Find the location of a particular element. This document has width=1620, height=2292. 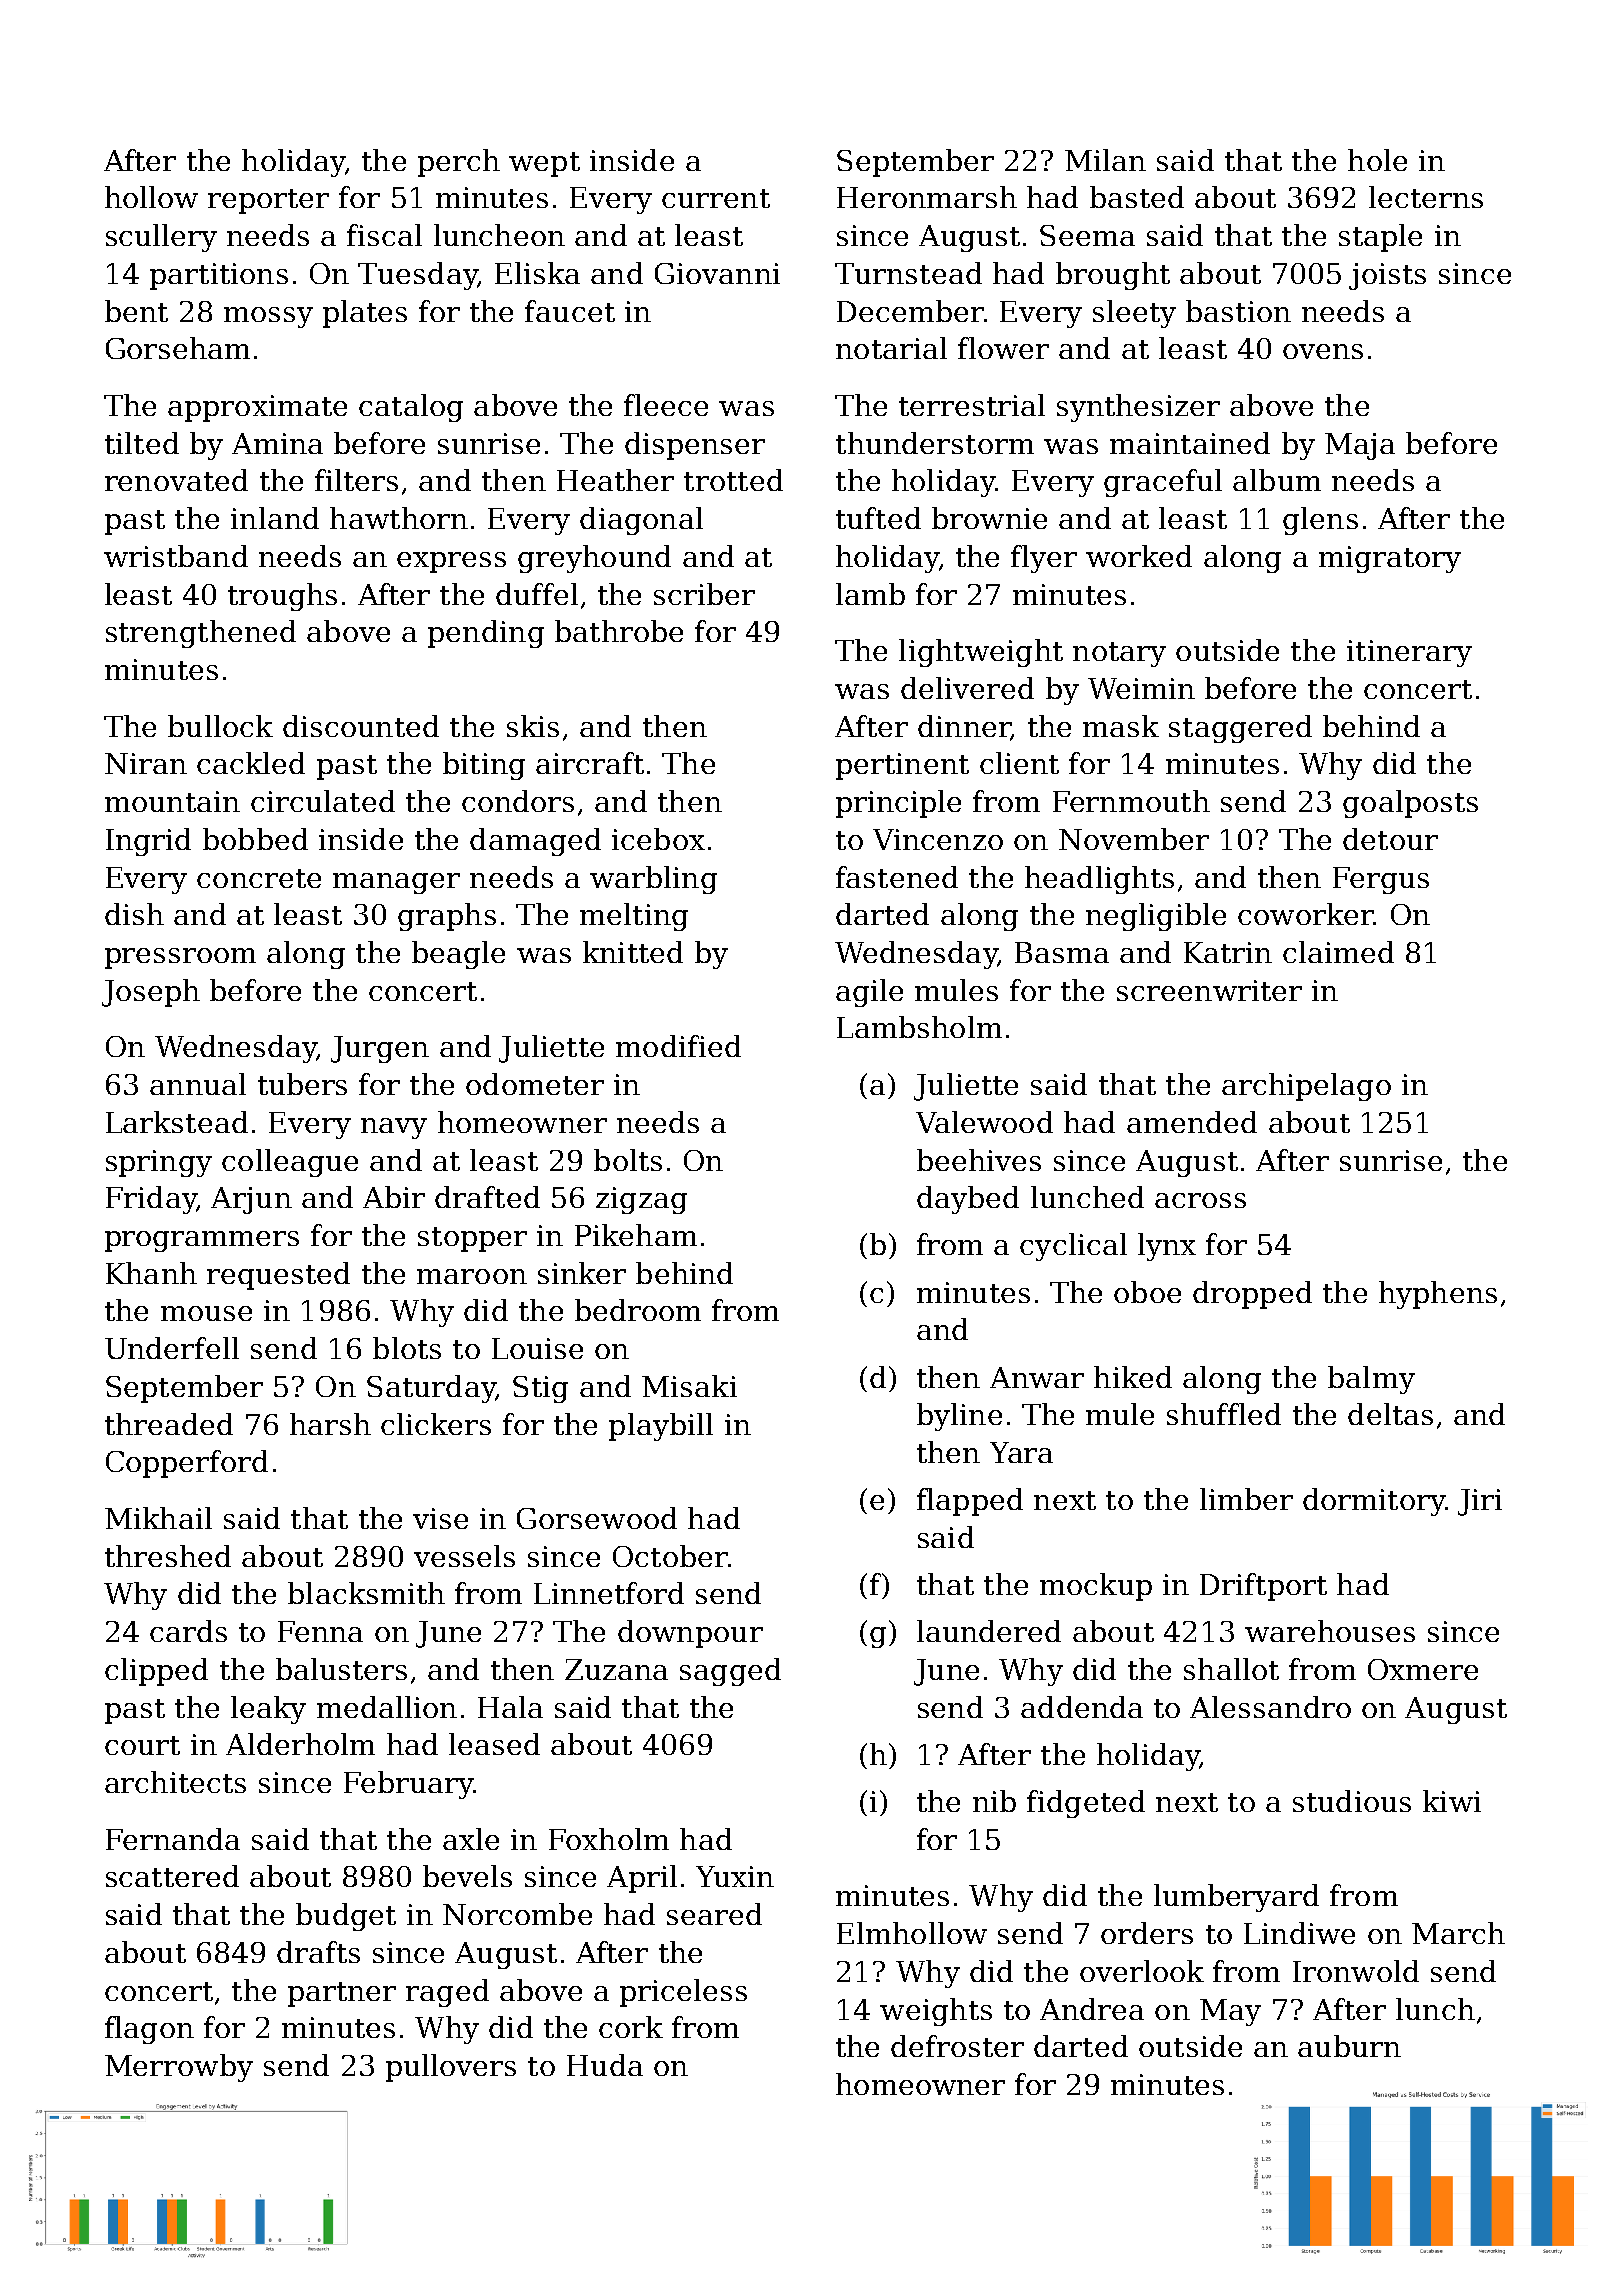

Merrowby is located at coordinates (179, 2068).
